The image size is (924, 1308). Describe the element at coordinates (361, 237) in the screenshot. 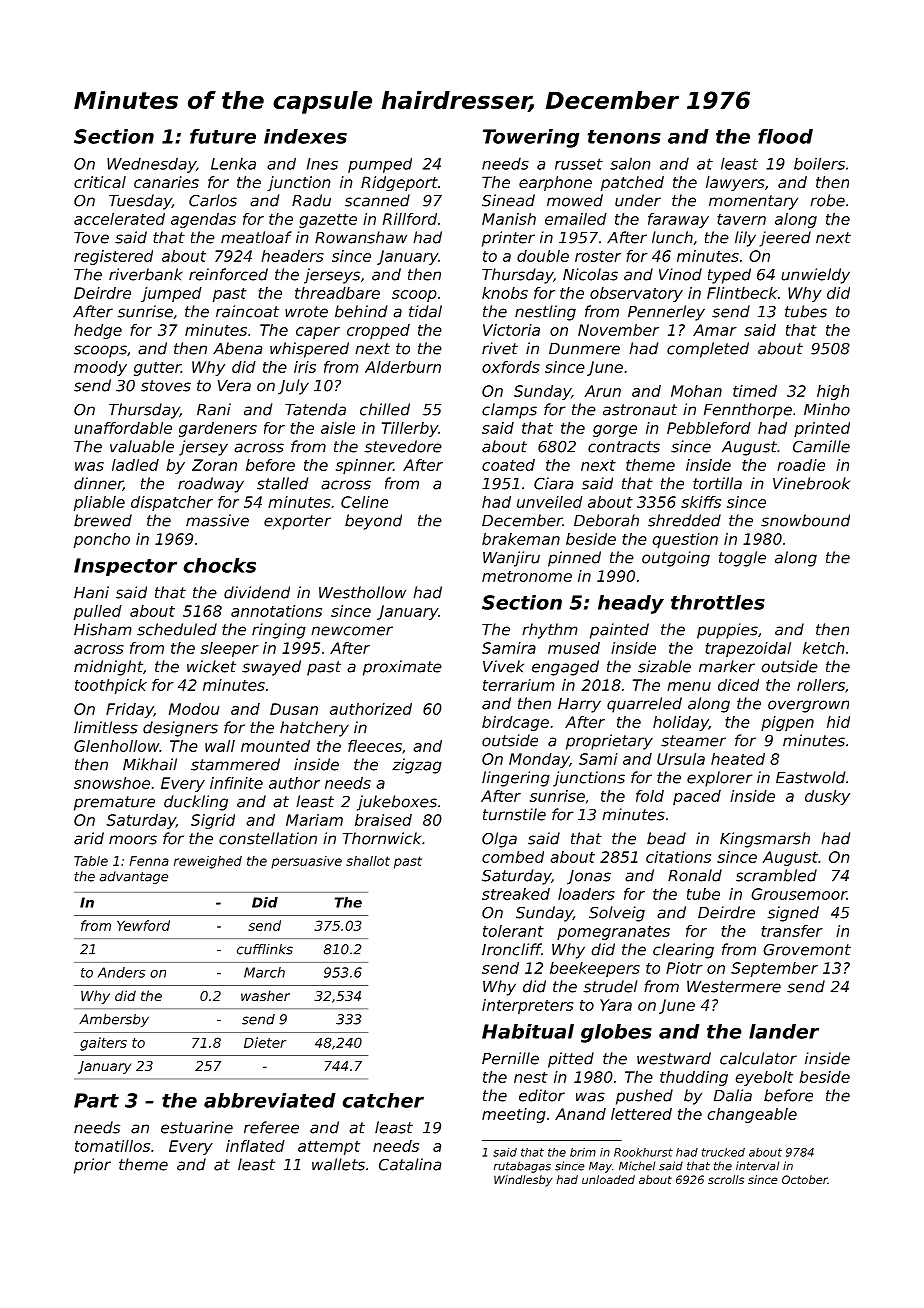

I see `Rowanshaw` at that location.
